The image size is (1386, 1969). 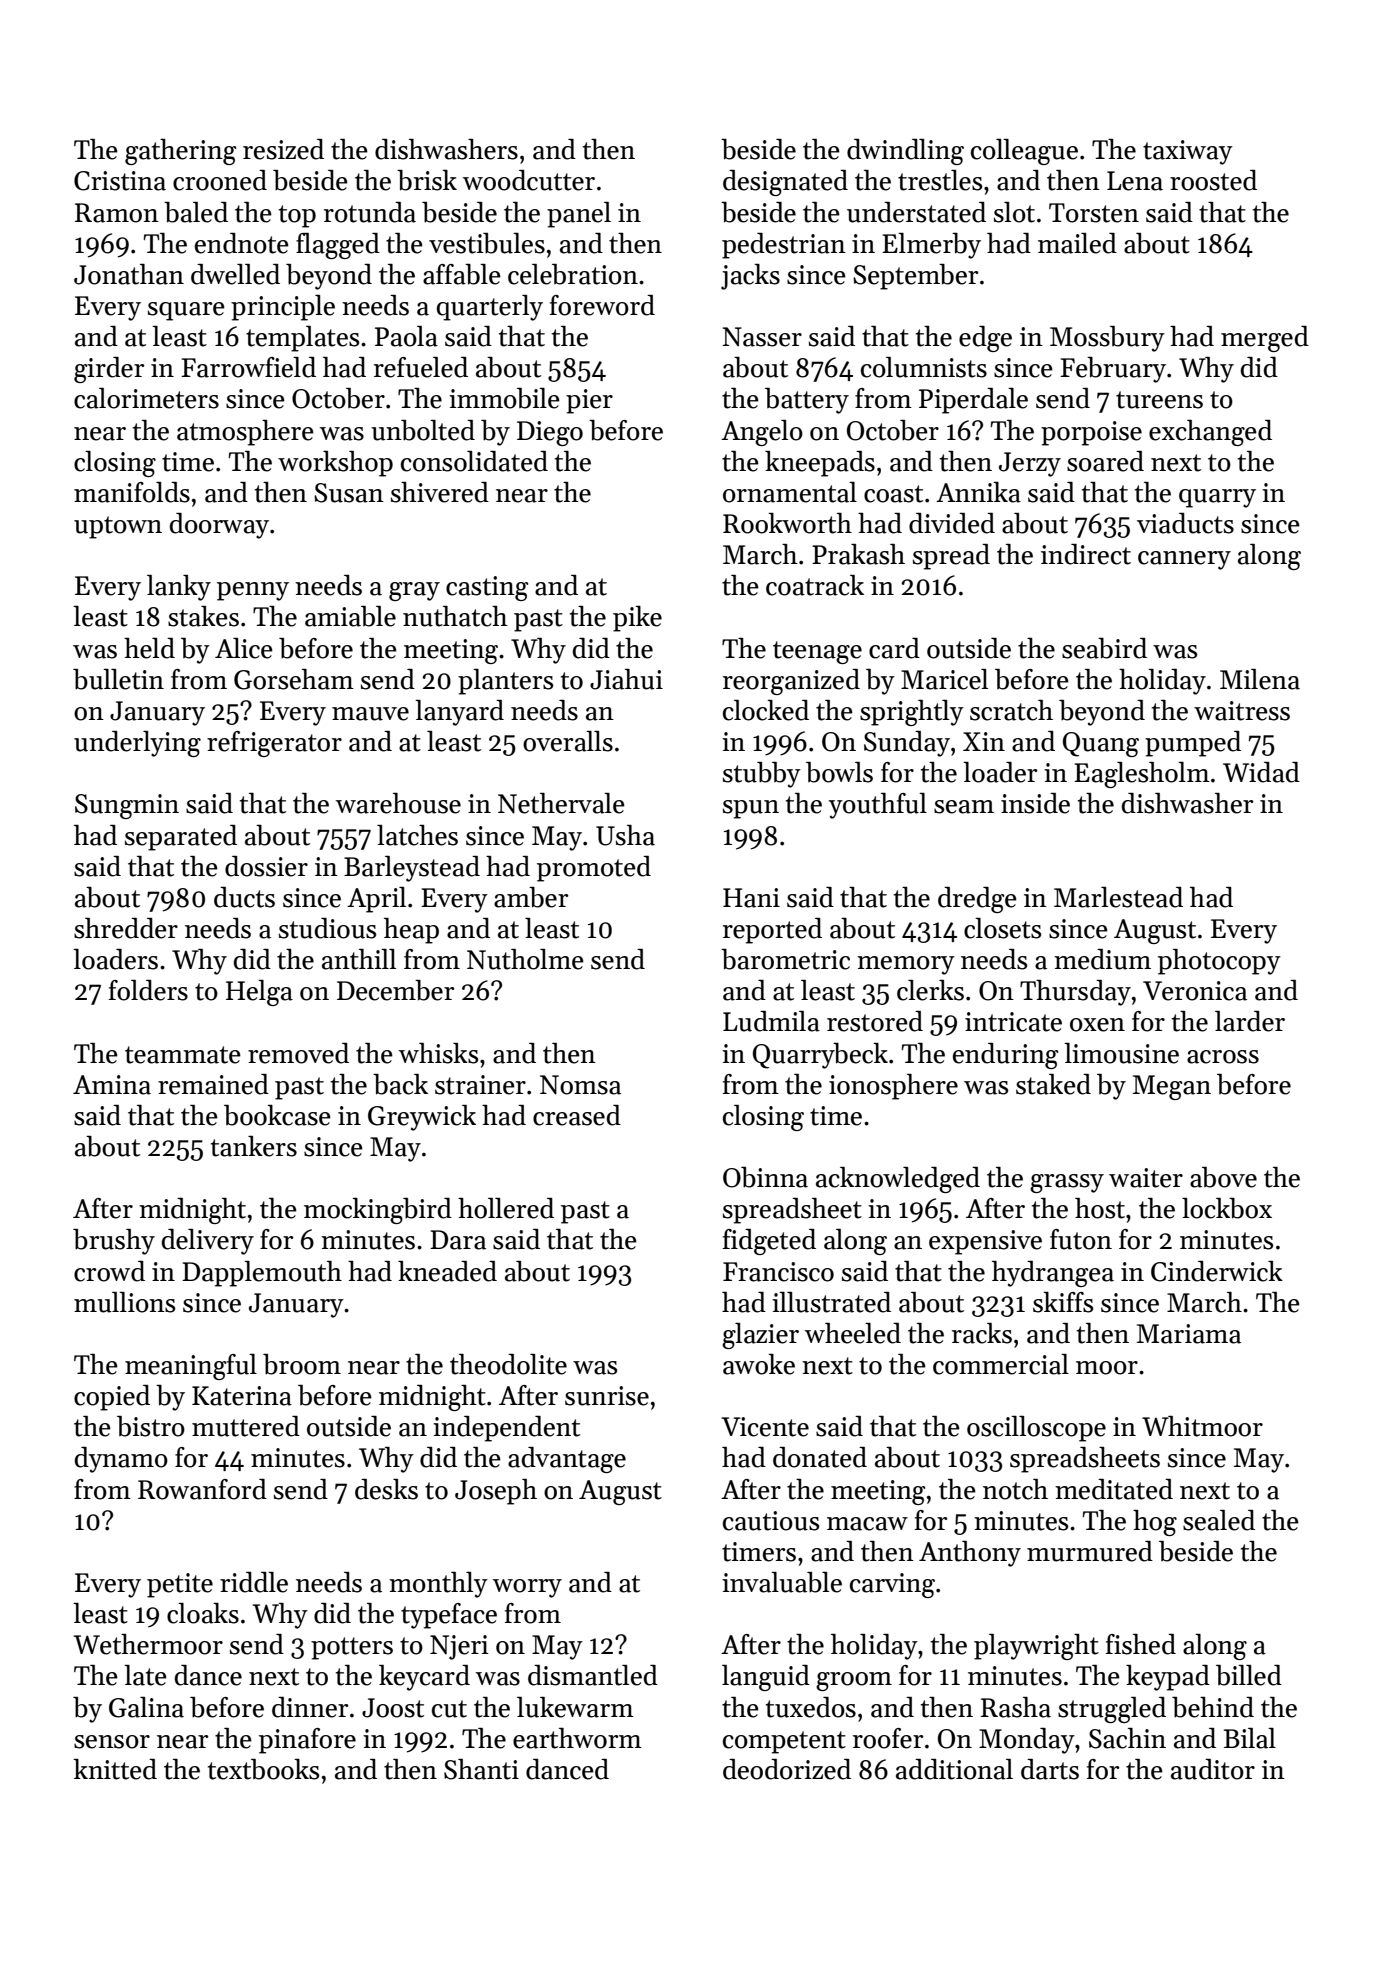 What do you see at coordinates (602, 305) in the page?
I see `foreword` at bounding box center [602, 305].
